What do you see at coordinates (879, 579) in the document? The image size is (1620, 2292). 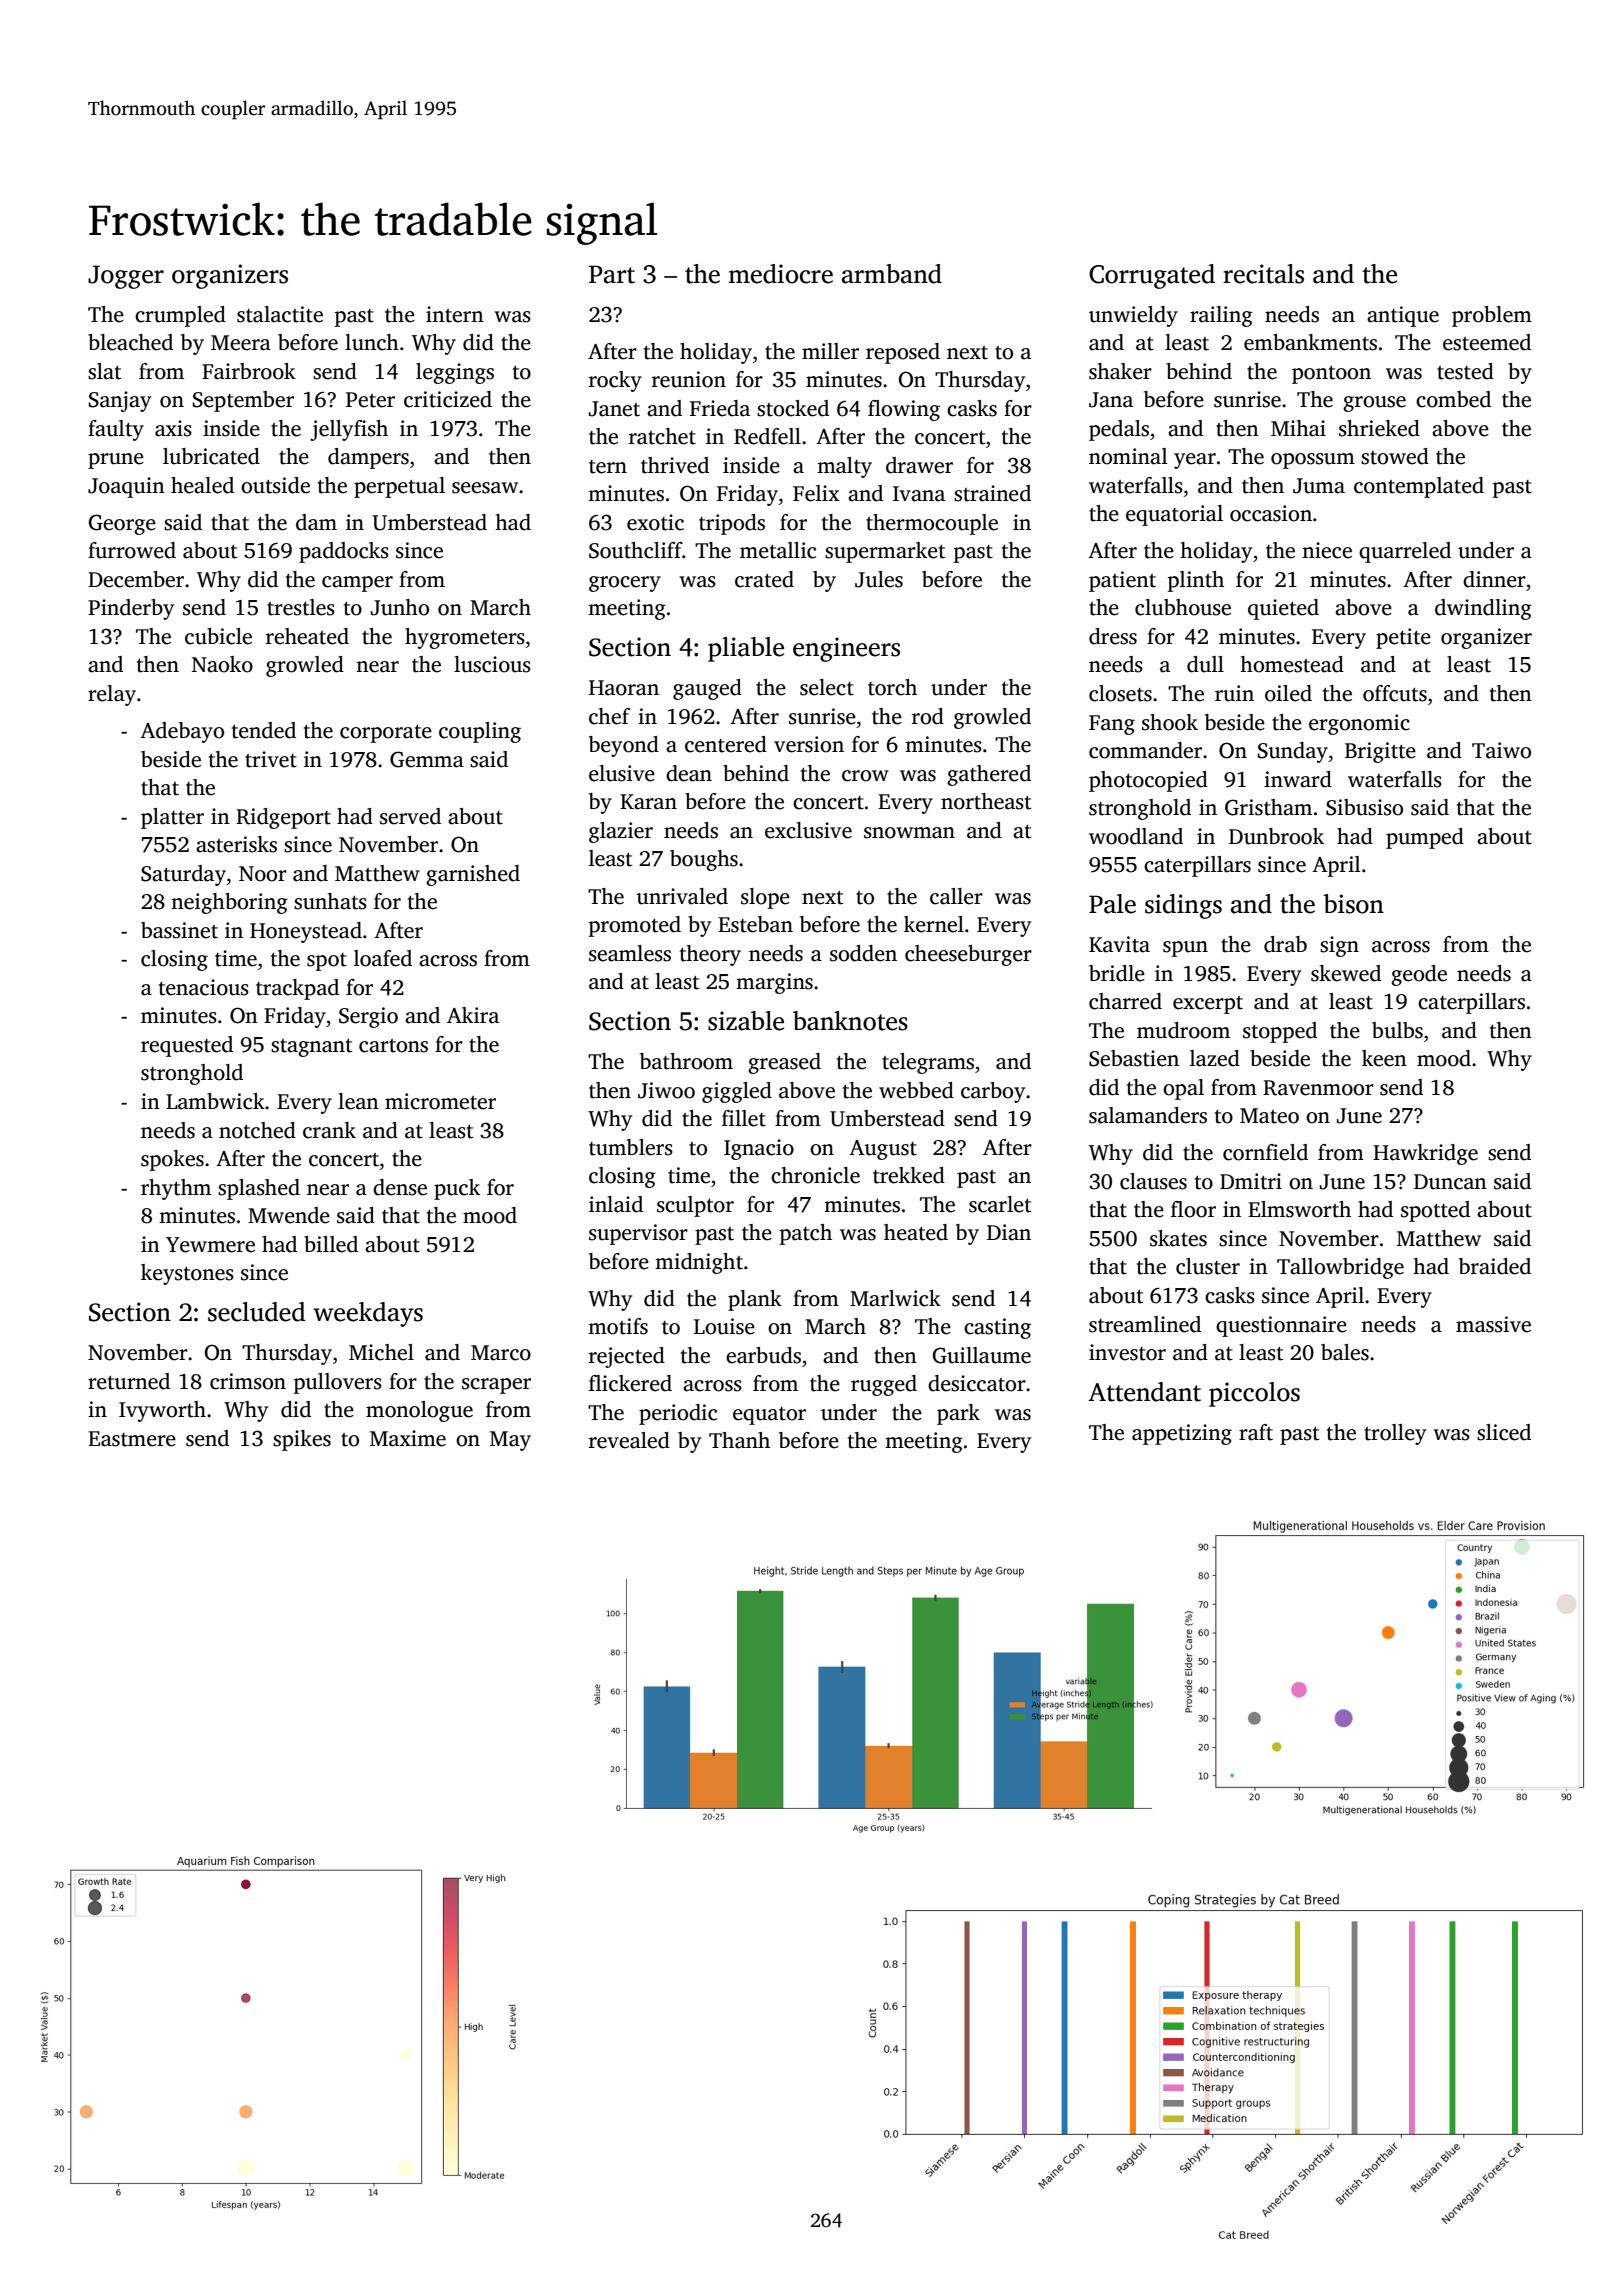 I see `Jules` at bounding box center [879, 579].
